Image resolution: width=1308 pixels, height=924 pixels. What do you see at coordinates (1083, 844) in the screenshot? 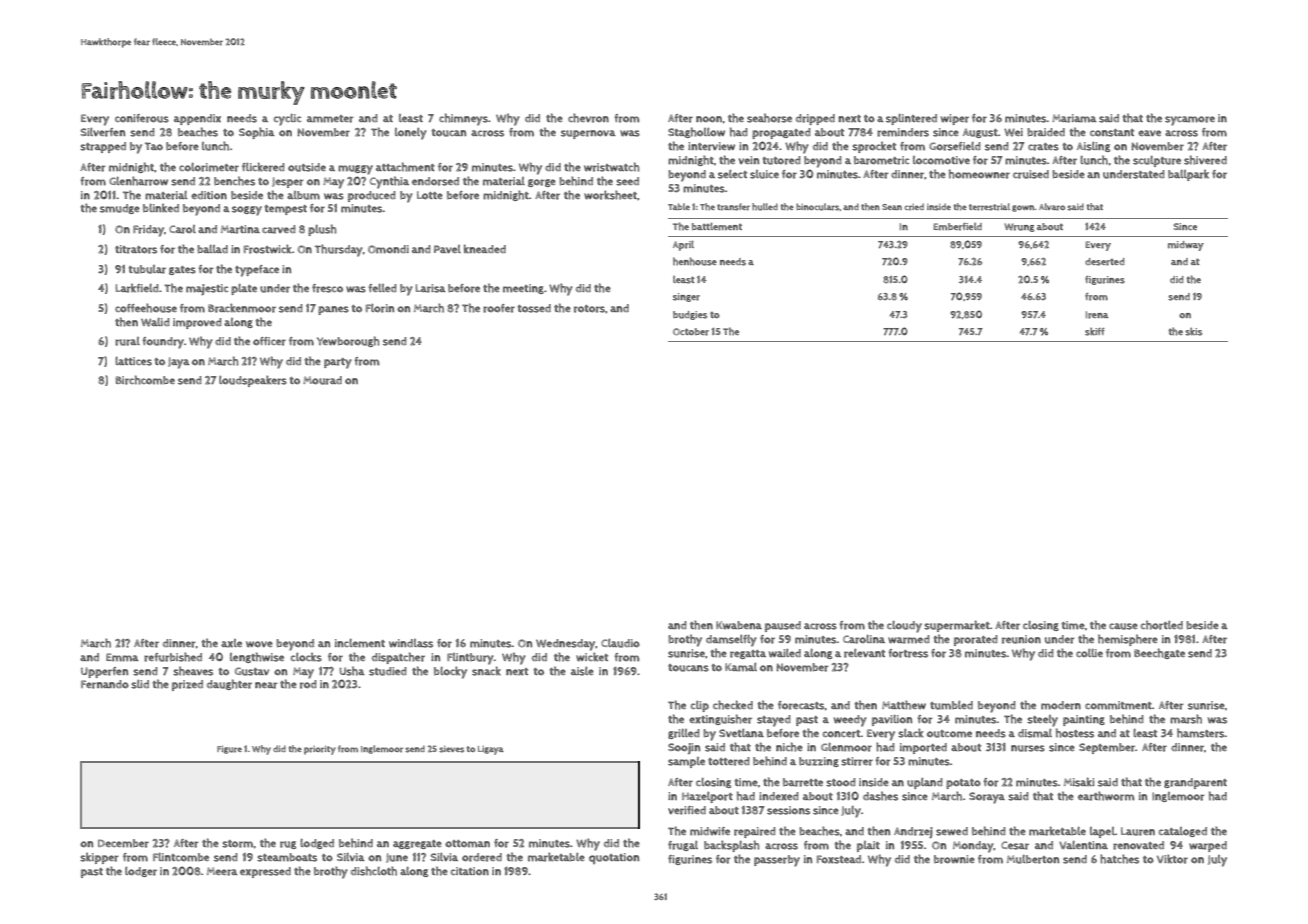
I see `Valentina` at bounding box center [1083, 844].
